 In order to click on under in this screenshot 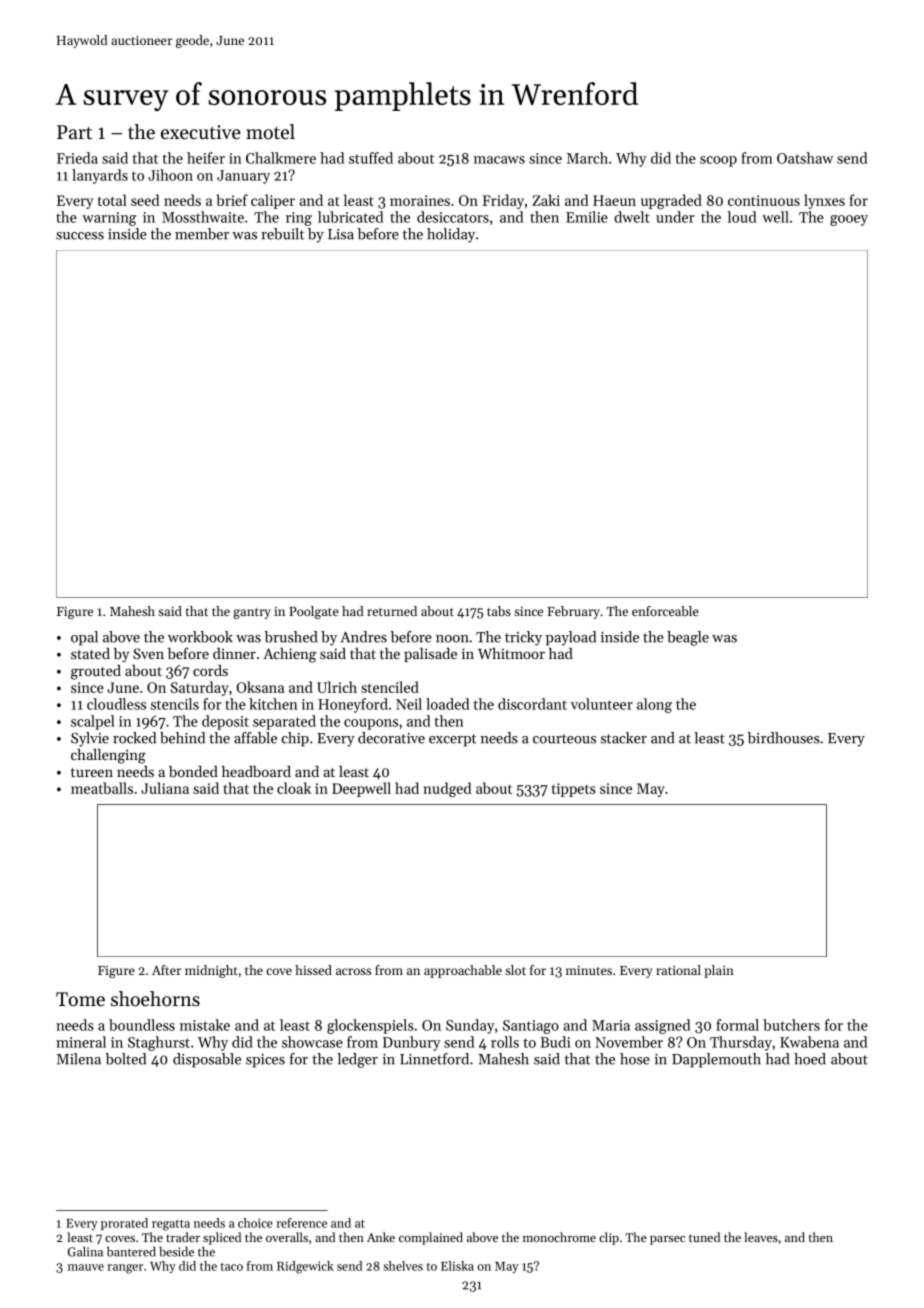, I will do `click(675, 217)`.
